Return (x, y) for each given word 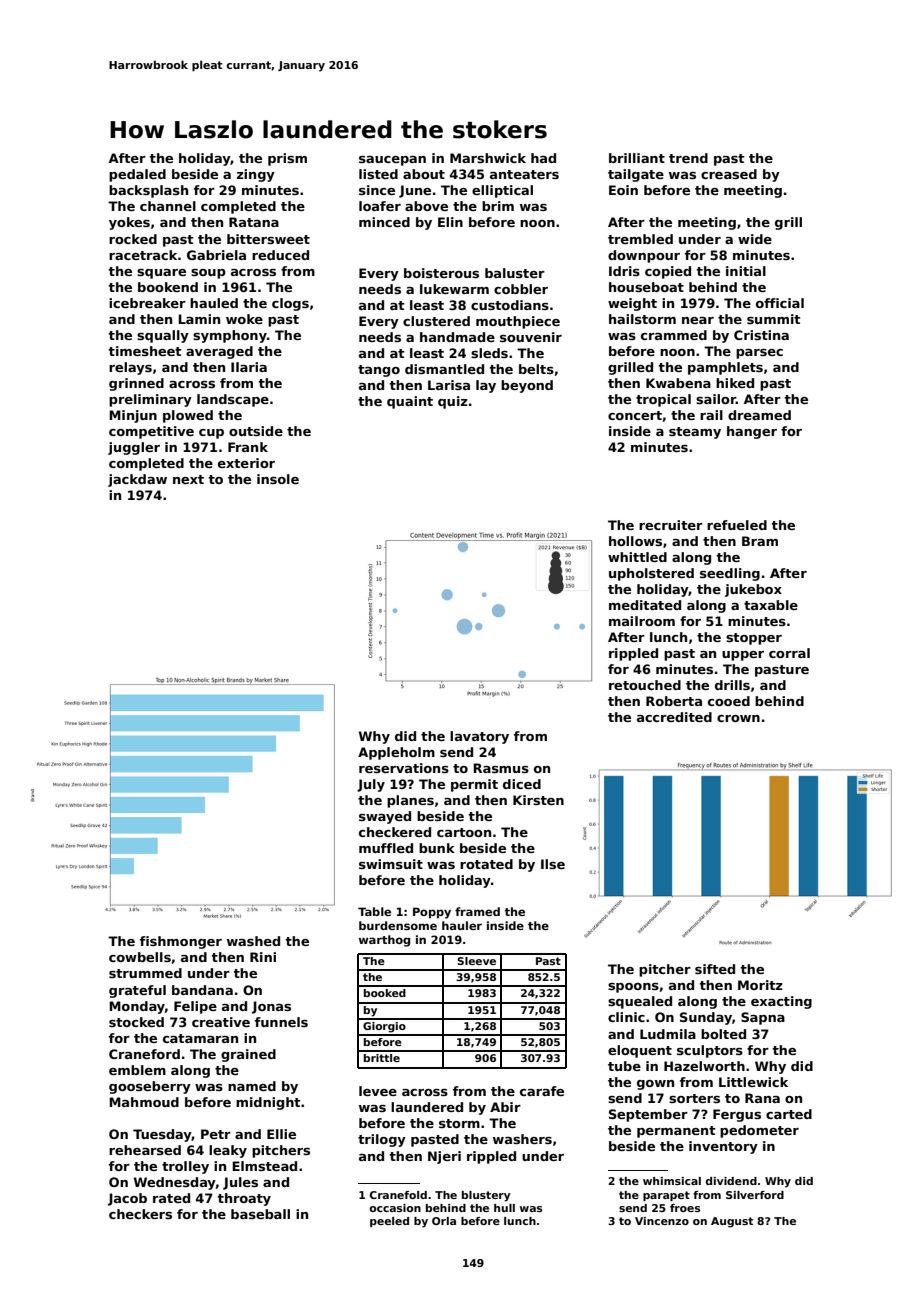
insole (278, 479)
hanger (752, 432)
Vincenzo (662, 1221)
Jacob (127, 1199)
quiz (453, 402)
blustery (486, 1196)
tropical (663, 400)
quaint (410, 402)
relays (130, 368)
